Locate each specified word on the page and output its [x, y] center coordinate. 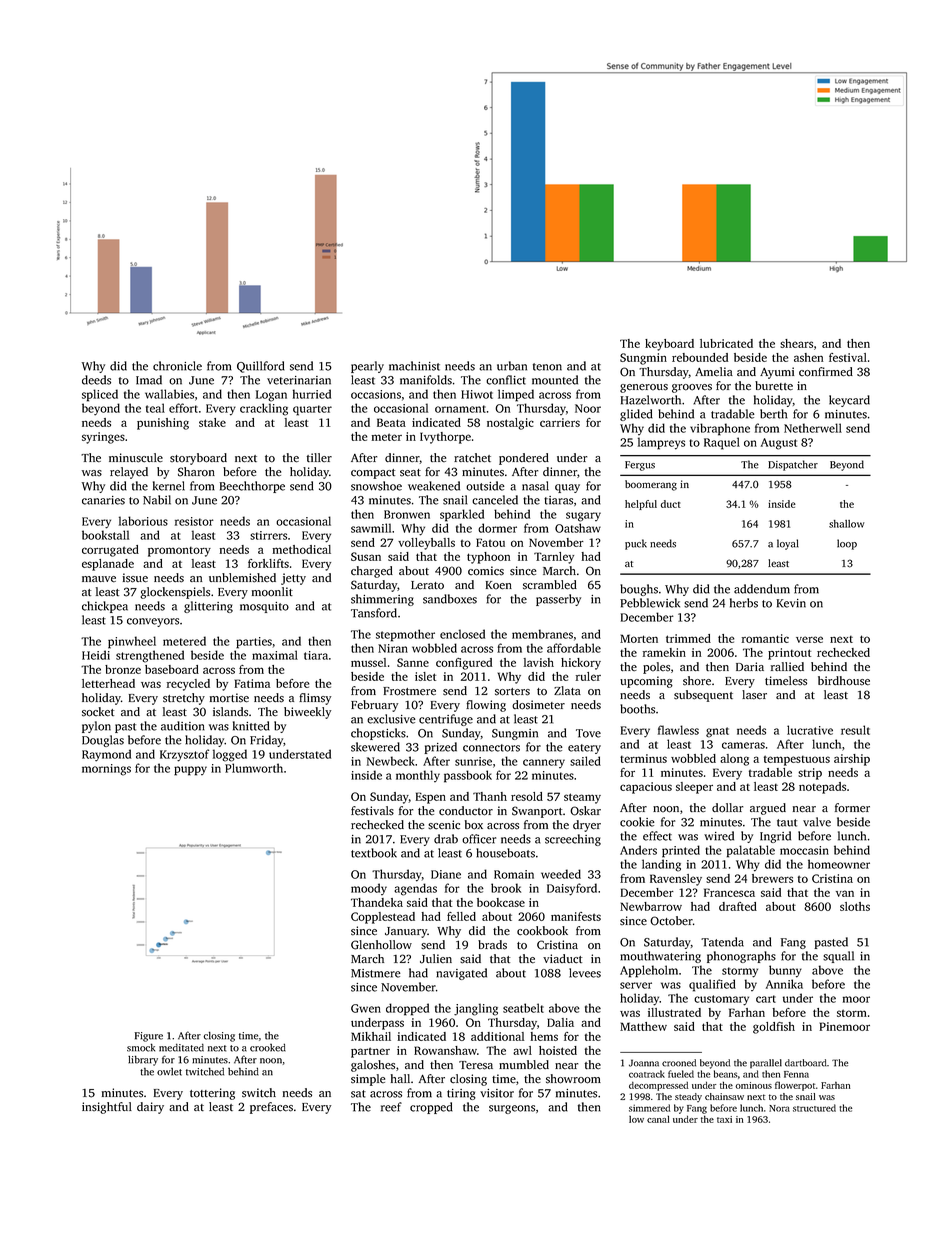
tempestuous [797, 760]
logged [230, 755]
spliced [100, 395]
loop [847, 544]
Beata [391, 422]
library [143, 1060]
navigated [461, 974]
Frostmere [409, 691]
